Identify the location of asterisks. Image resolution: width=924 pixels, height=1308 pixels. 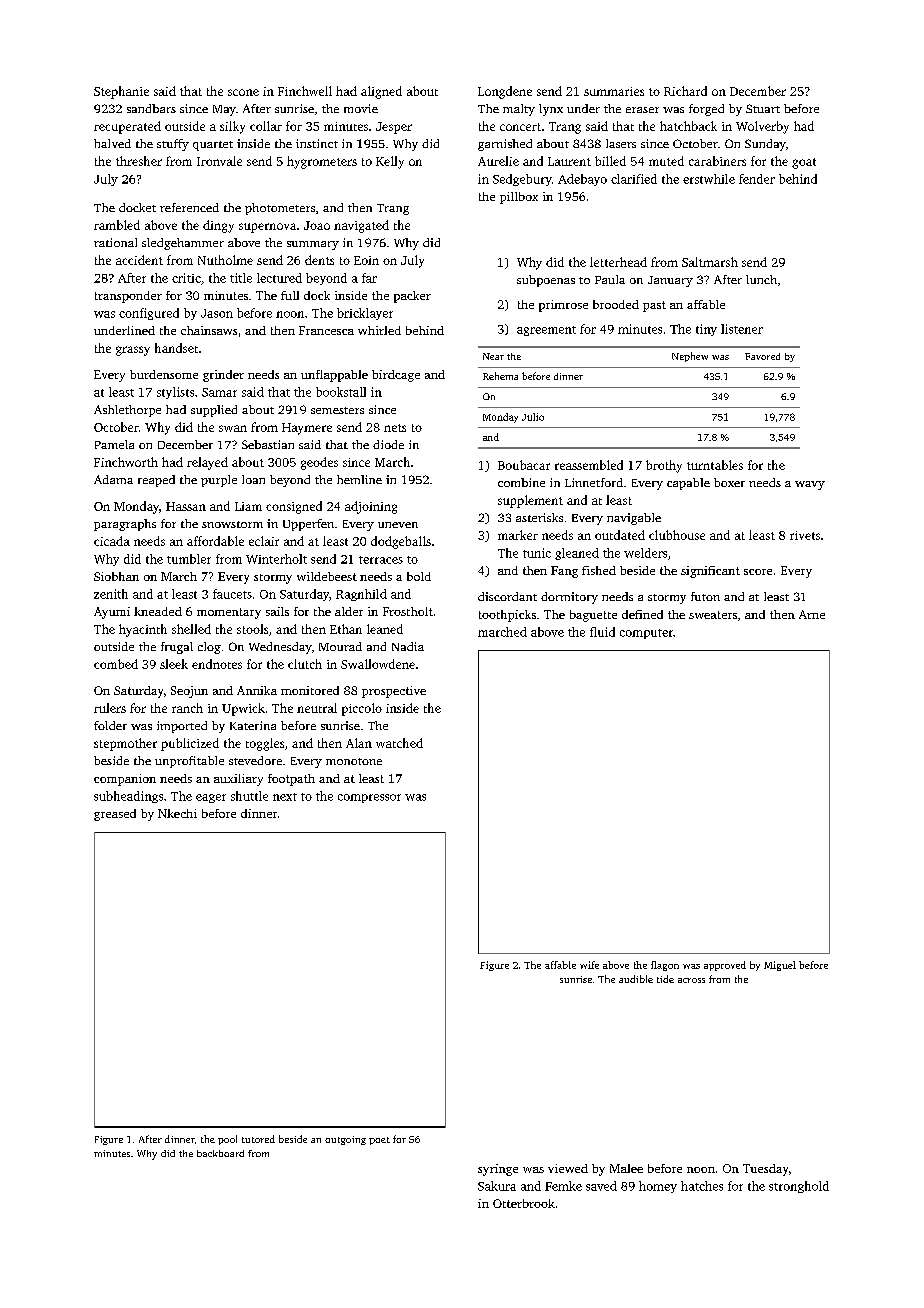
(539, 517).
